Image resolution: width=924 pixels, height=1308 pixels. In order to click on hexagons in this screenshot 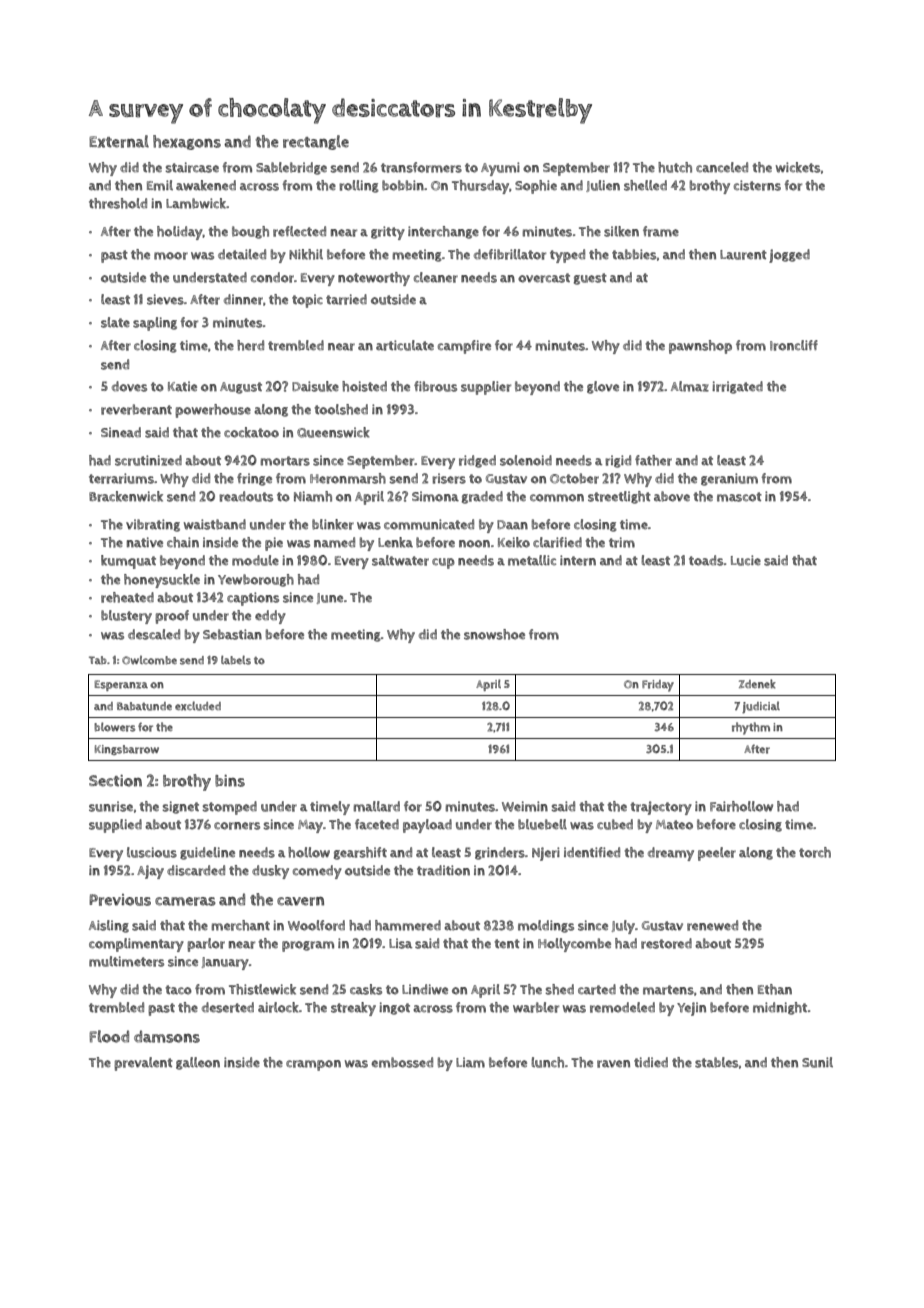, I will do `click(187, 142)`.
